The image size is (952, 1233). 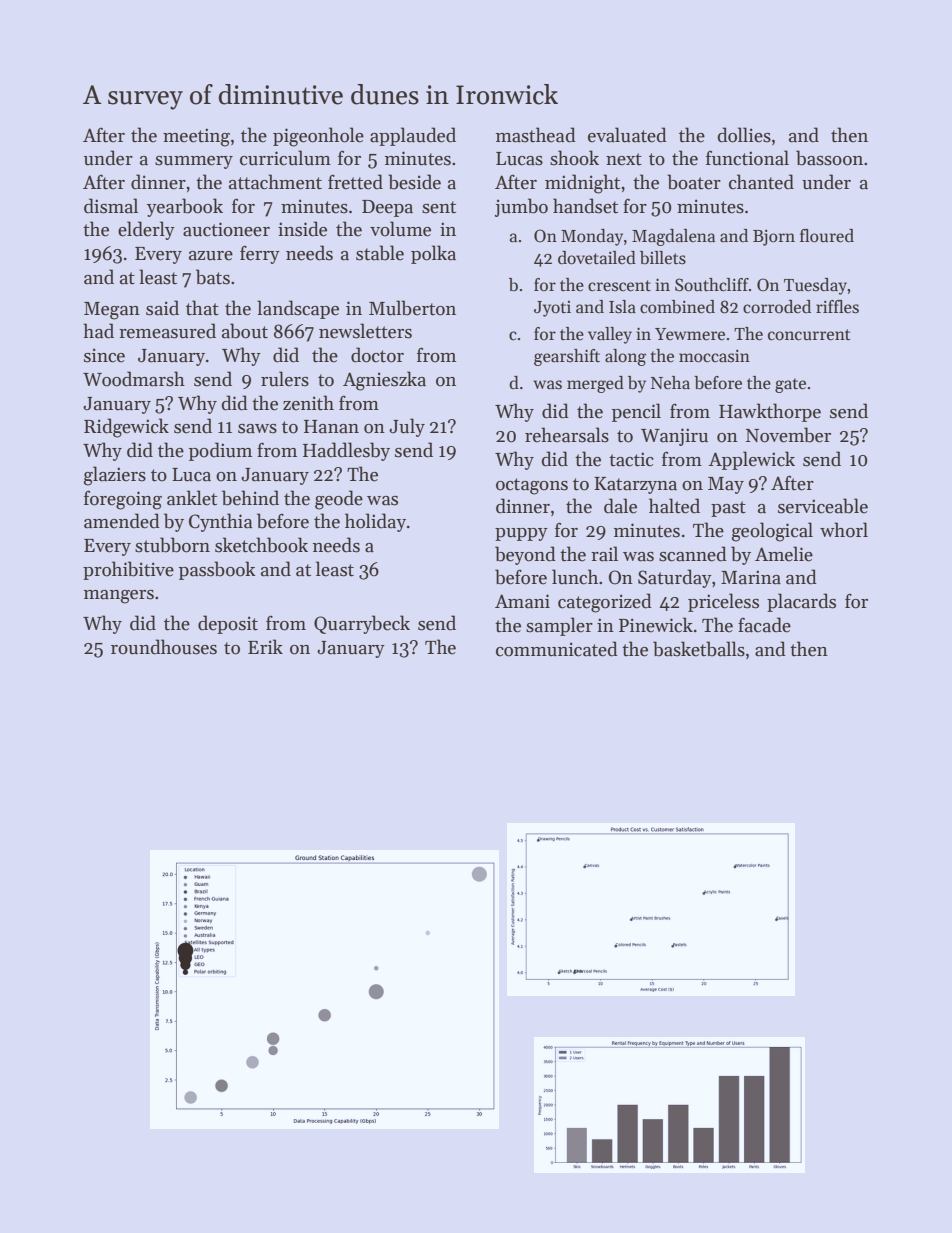 I want to click on concurrent, so click(x=809, y=335).
